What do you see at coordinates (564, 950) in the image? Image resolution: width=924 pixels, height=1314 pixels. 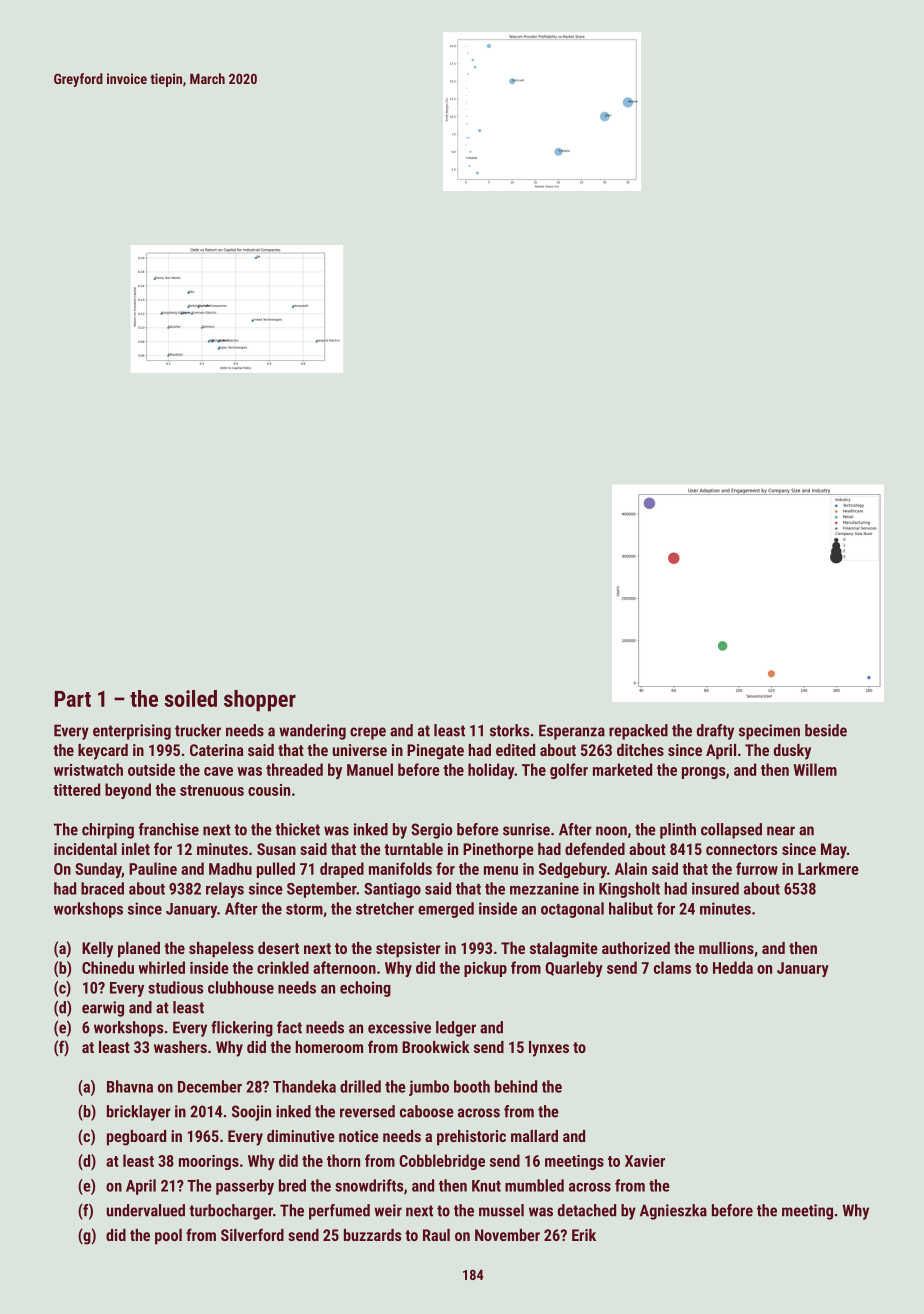 I see `stalagmite` at bounding box center [564, 950].
